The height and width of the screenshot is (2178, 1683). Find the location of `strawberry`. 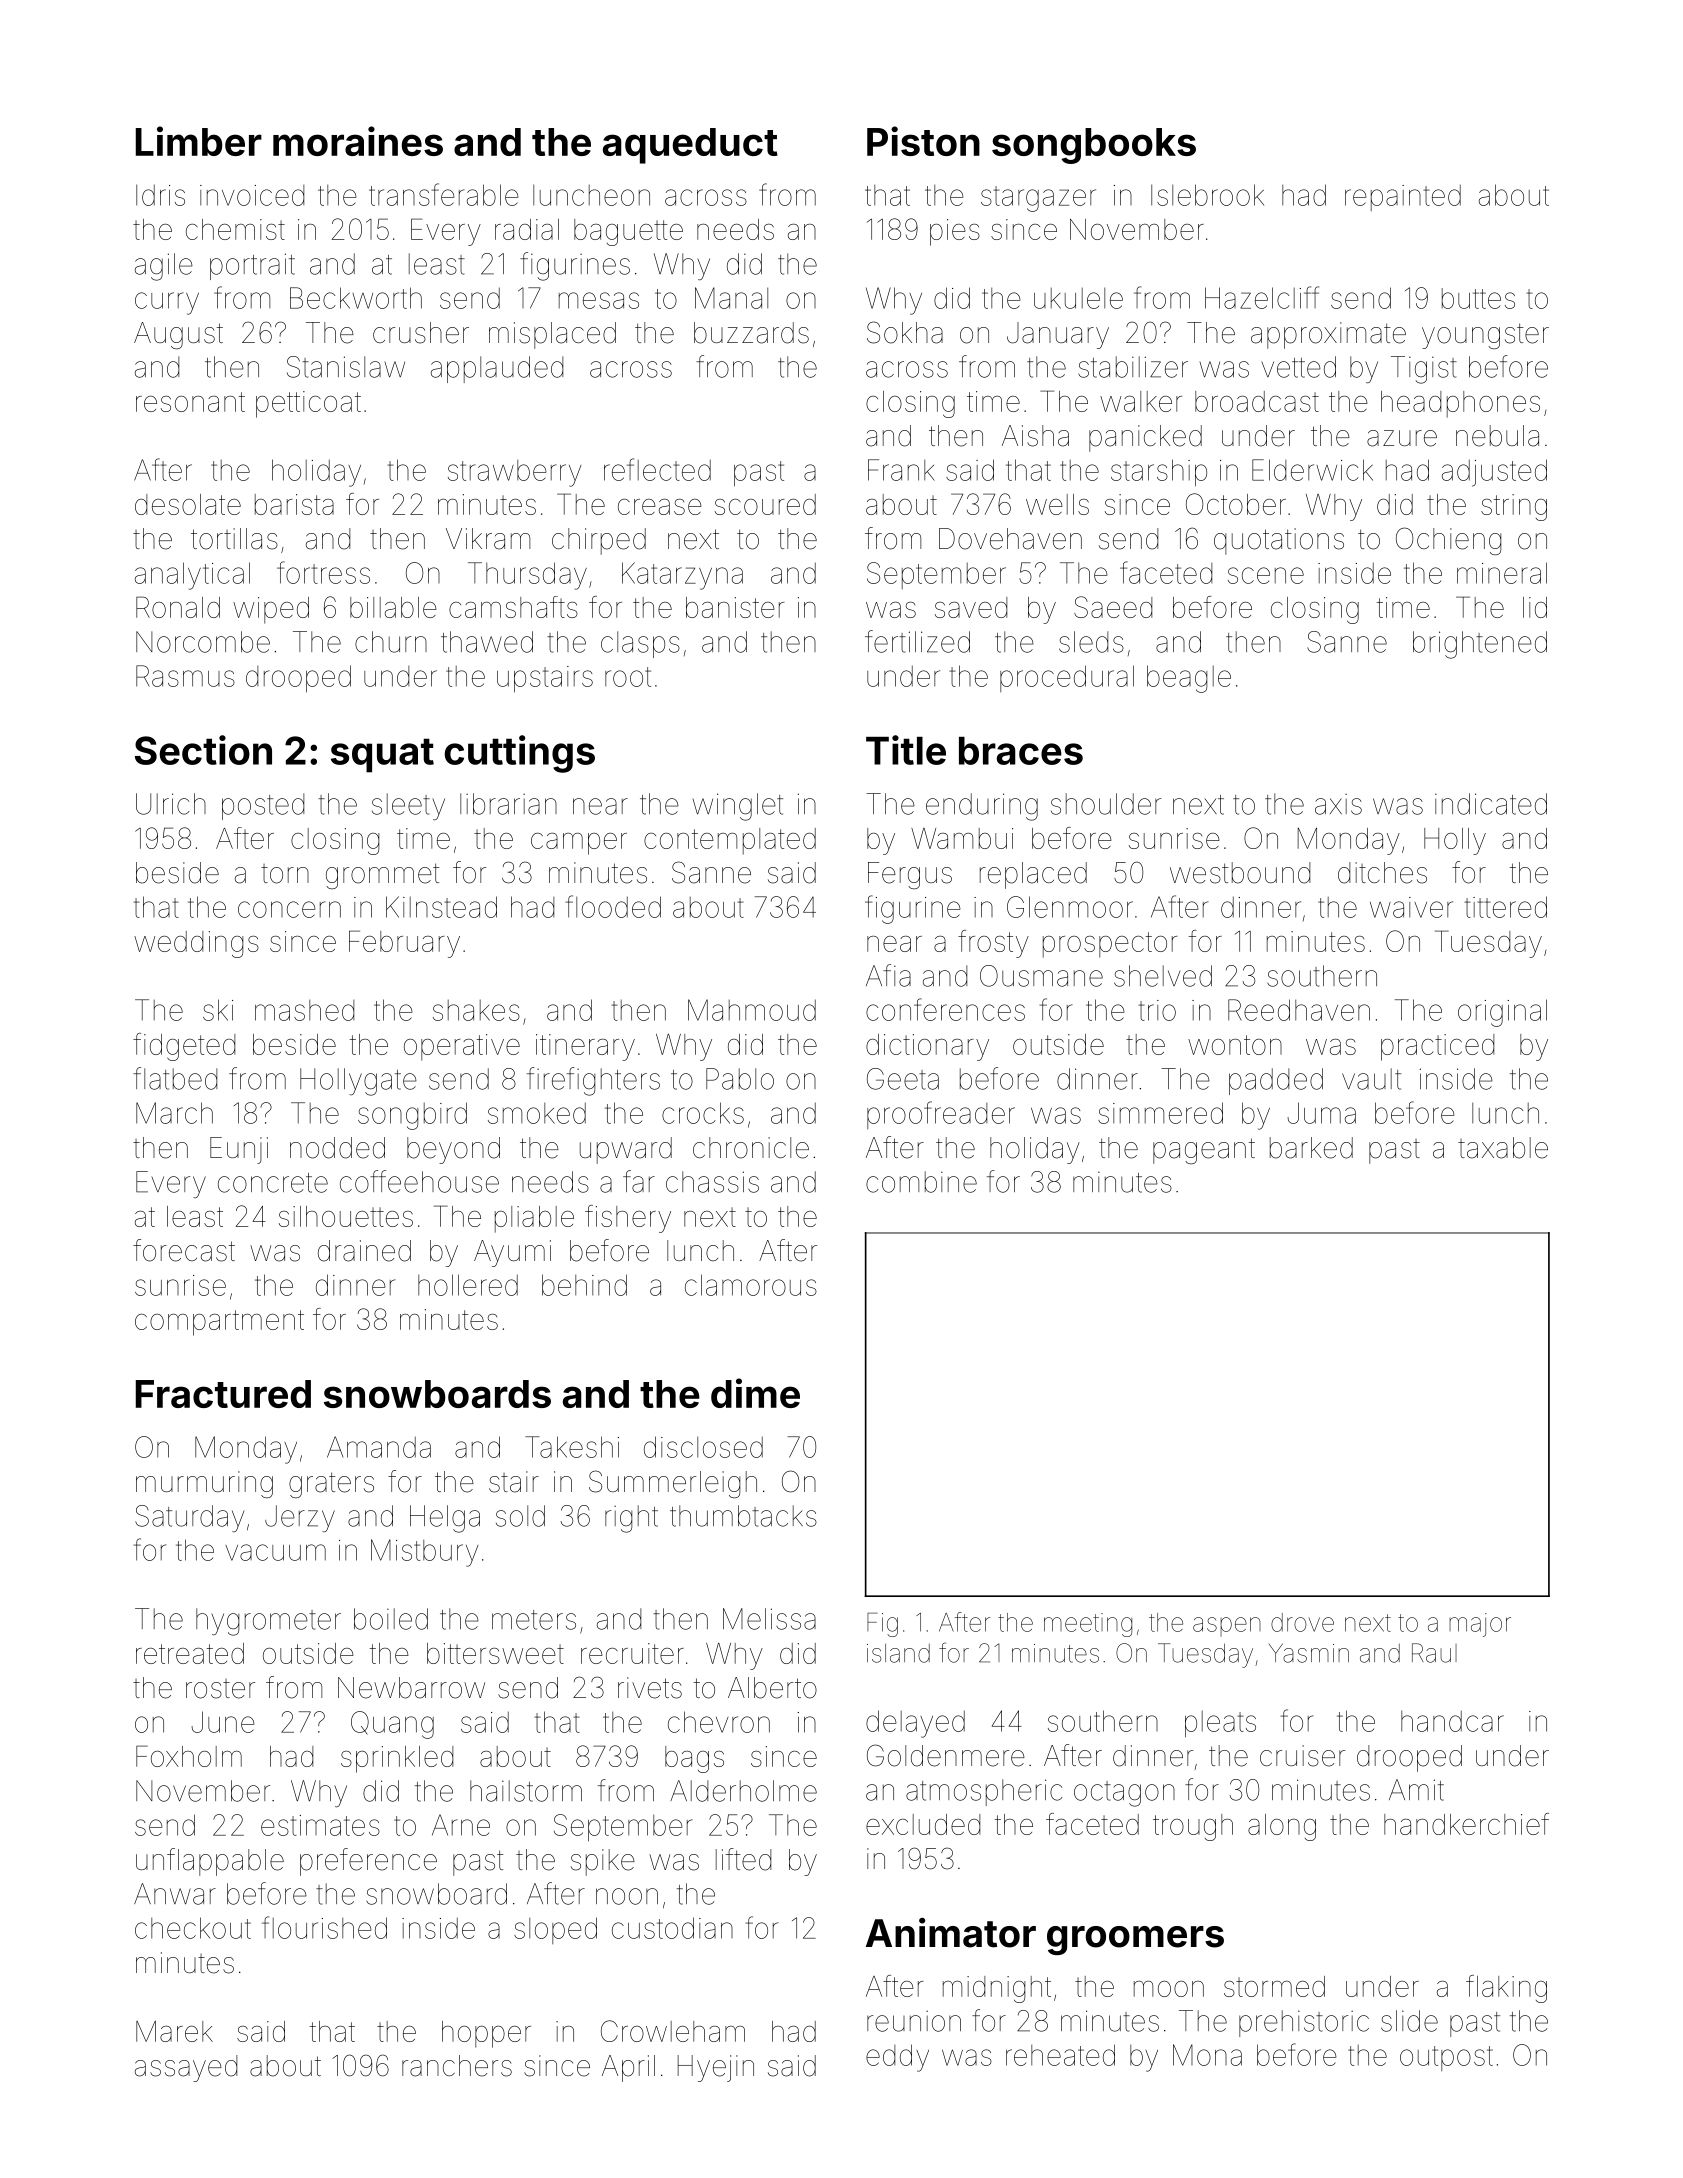

strawberry is located at coordinates (515, 473).
